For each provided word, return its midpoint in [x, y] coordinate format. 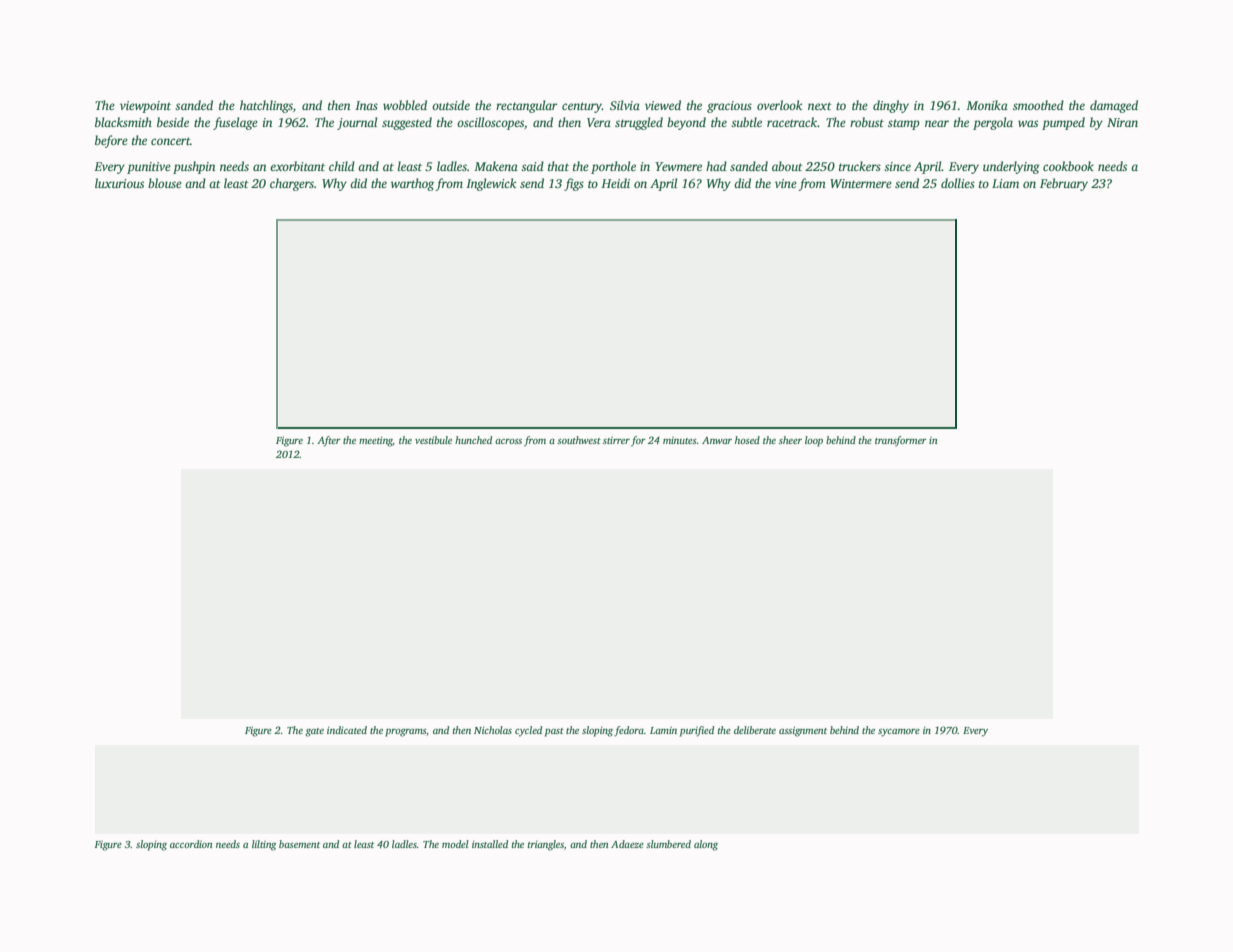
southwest [579, 440]
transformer [901, 441]
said [532, 166]
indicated [347, 730]
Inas [366, 105]
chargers [292, 184]
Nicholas [493, 730]
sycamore [899, 733]
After [329, 441]
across [508, 441]
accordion [191, 844]
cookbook [1068, 166]
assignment [803, 731]
